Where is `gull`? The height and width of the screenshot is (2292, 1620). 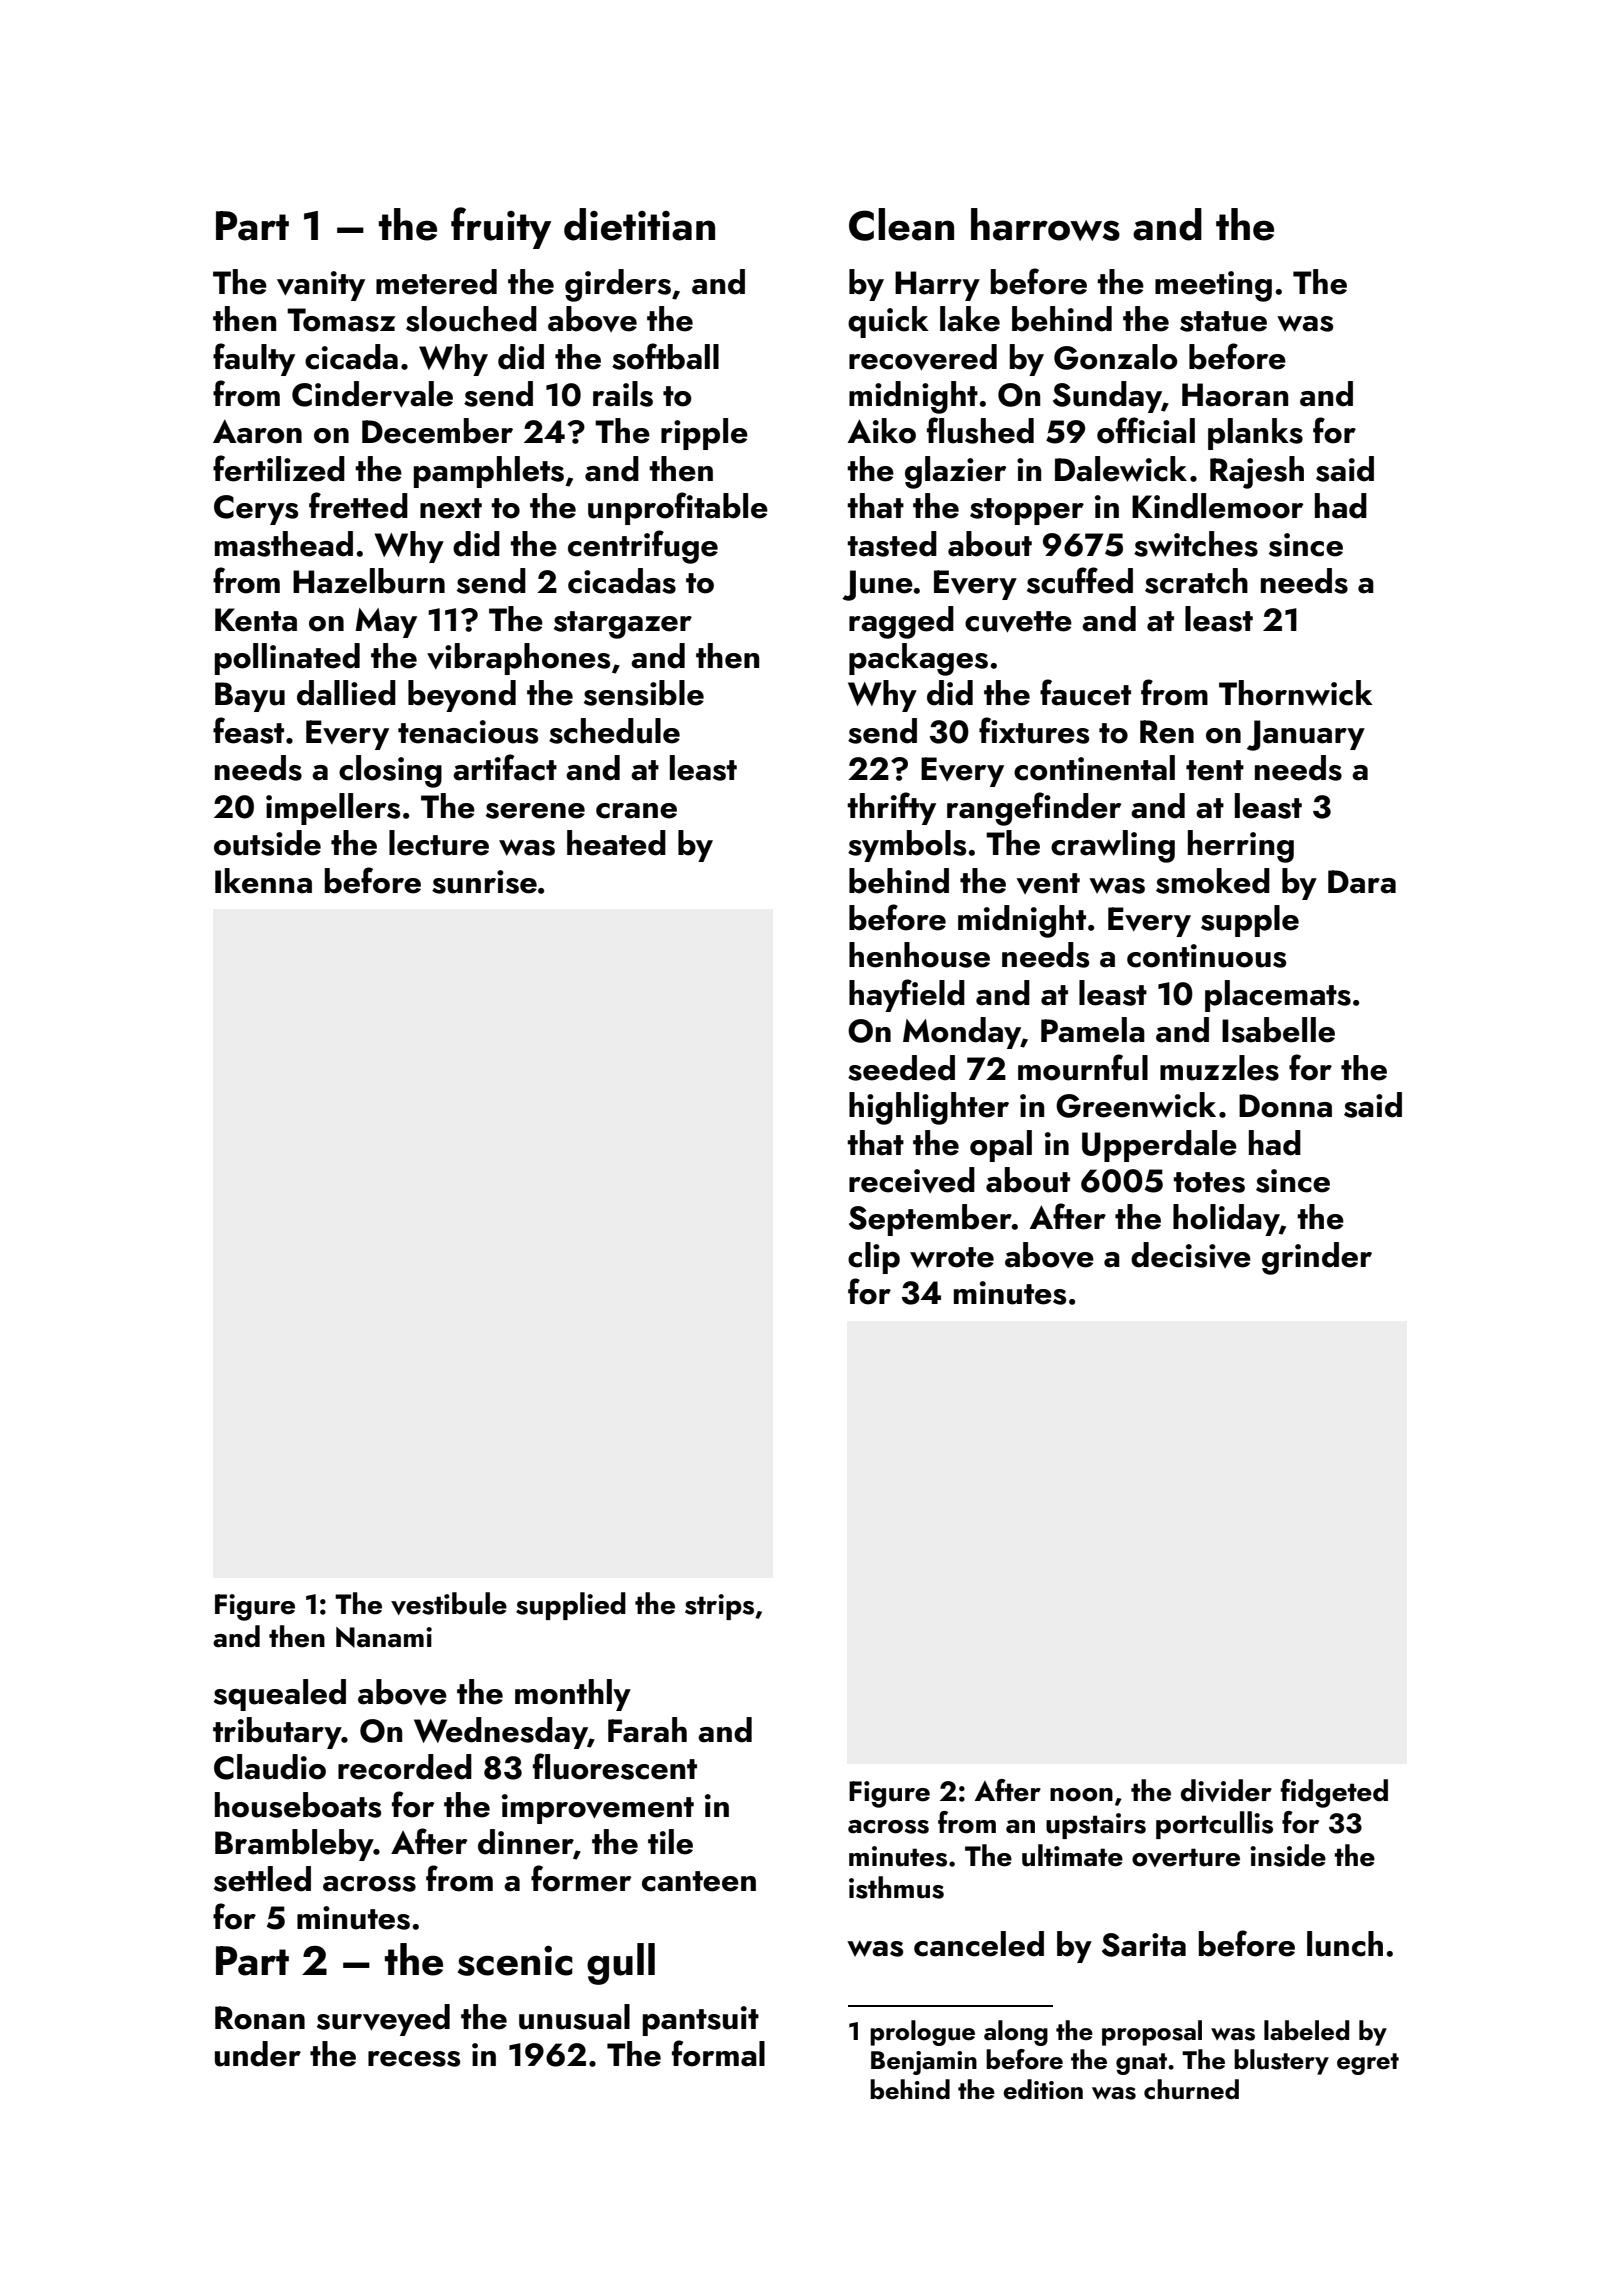 gull is located at coordinates (621, 1964).
